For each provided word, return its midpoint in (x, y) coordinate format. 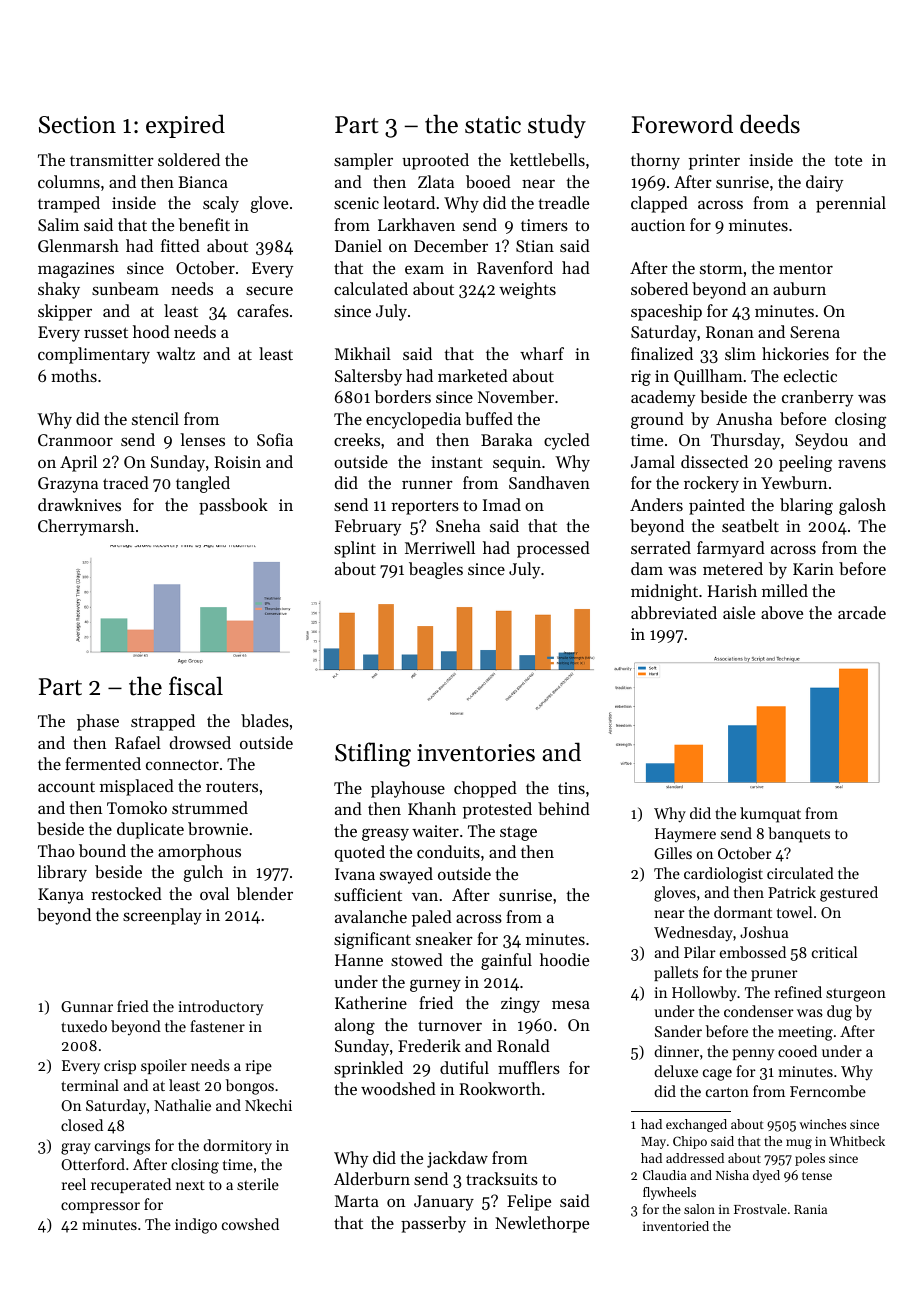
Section (77, 125)
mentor (806, 269)
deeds (770, 124)
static (493, 125)
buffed (489, 418)
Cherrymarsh (86, 527)
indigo (196, 1226)
